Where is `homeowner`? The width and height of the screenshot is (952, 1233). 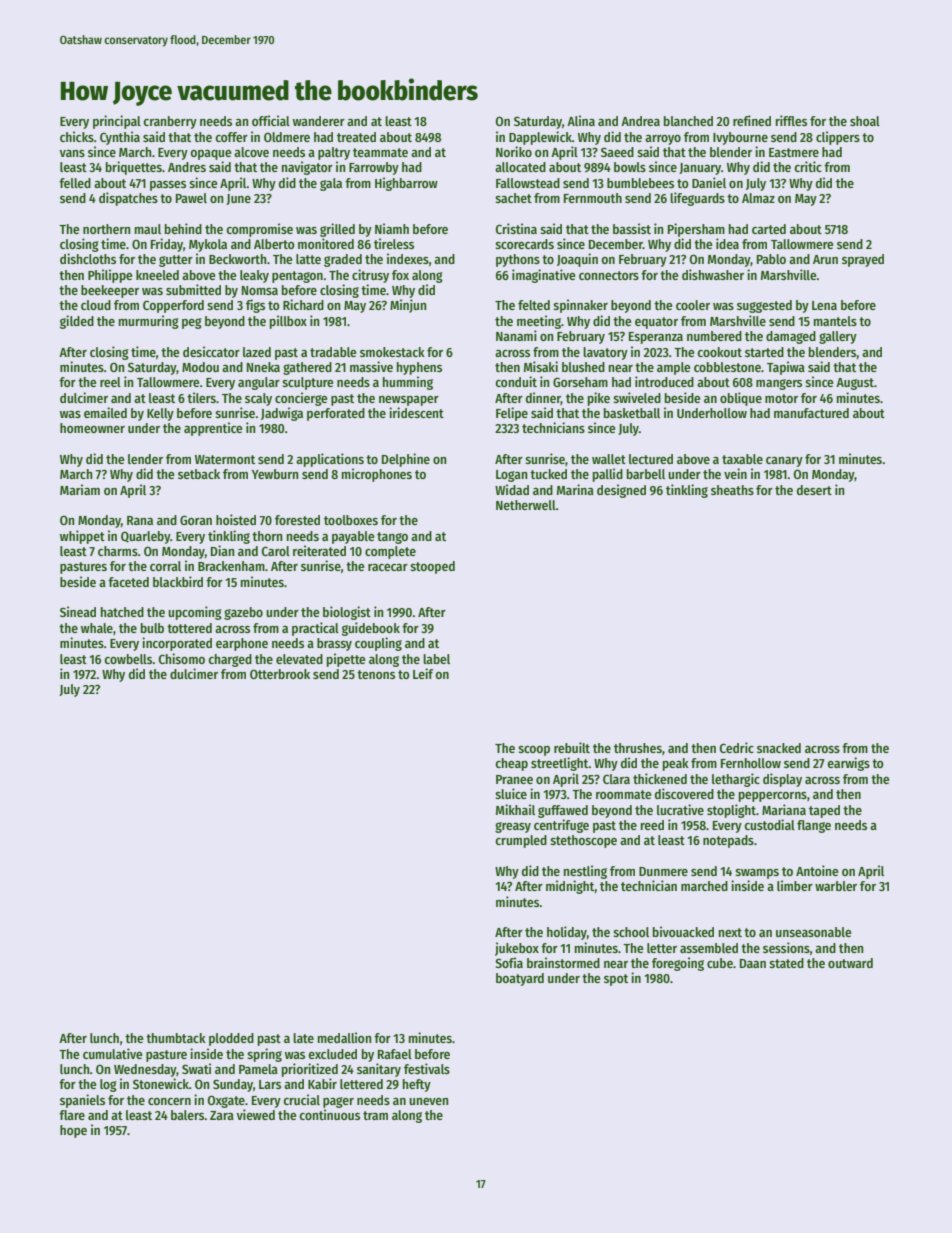 homeowner is located at coordinates (92, 428).
